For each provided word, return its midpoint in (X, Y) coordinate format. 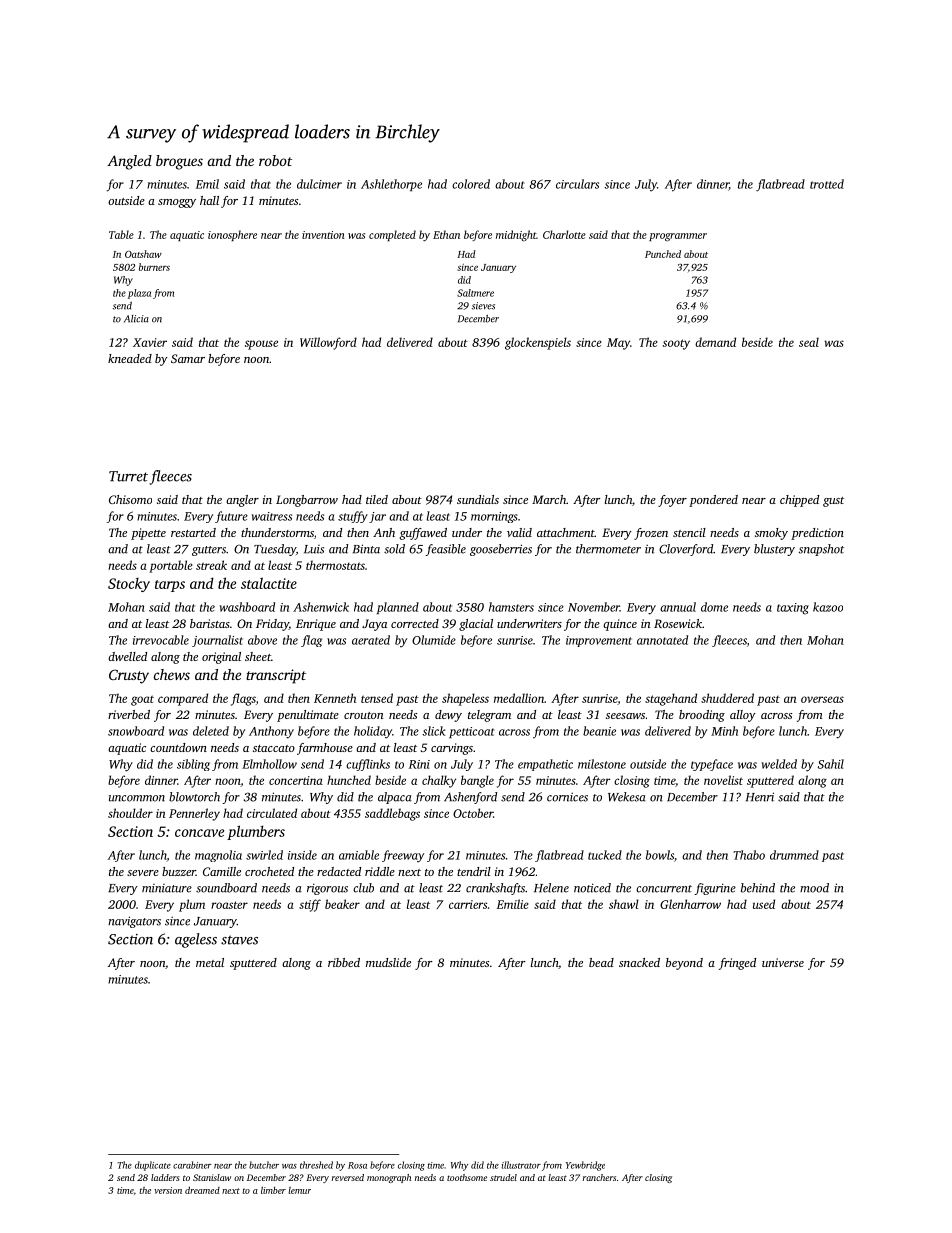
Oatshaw (143, 254)
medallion (519, 698)
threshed (316, 1165)
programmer (678, 237)
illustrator (521, 1165)
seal (809, 342)
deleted (211, 731)
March (549, 499)
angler (242, 501)
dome (714, 607)
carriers (468, 904)
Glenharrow (690, 904)
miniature (167, 888)
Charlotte (564, 234)
